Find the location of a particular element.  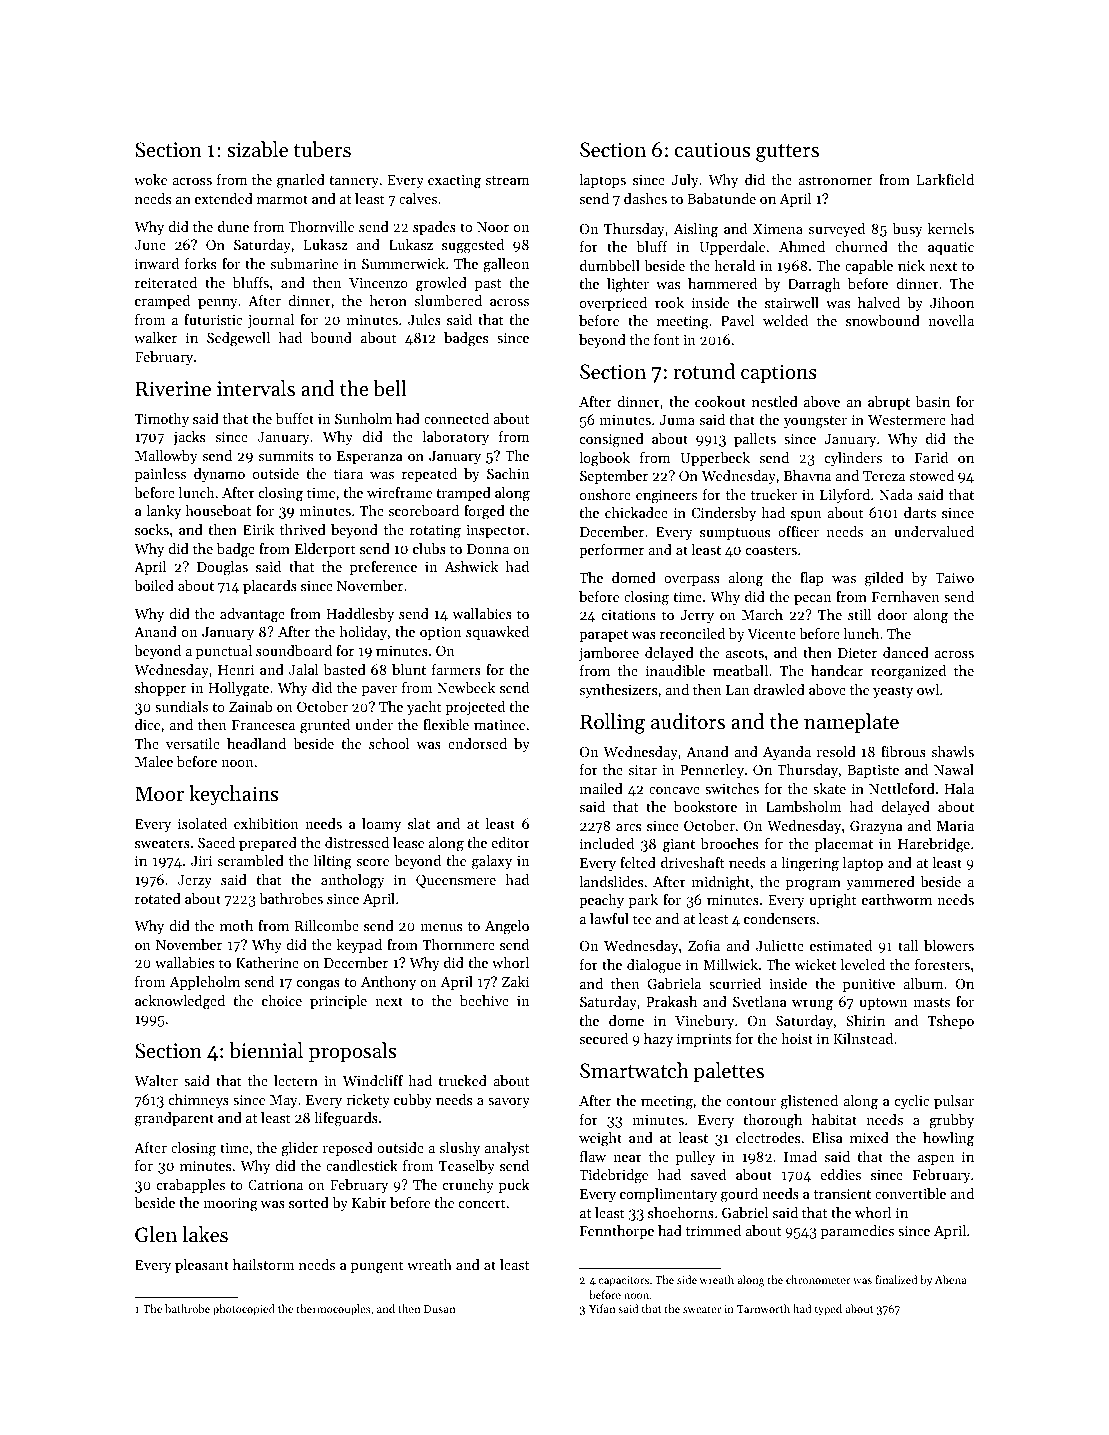

spades is located at coordinates (434, 228).
